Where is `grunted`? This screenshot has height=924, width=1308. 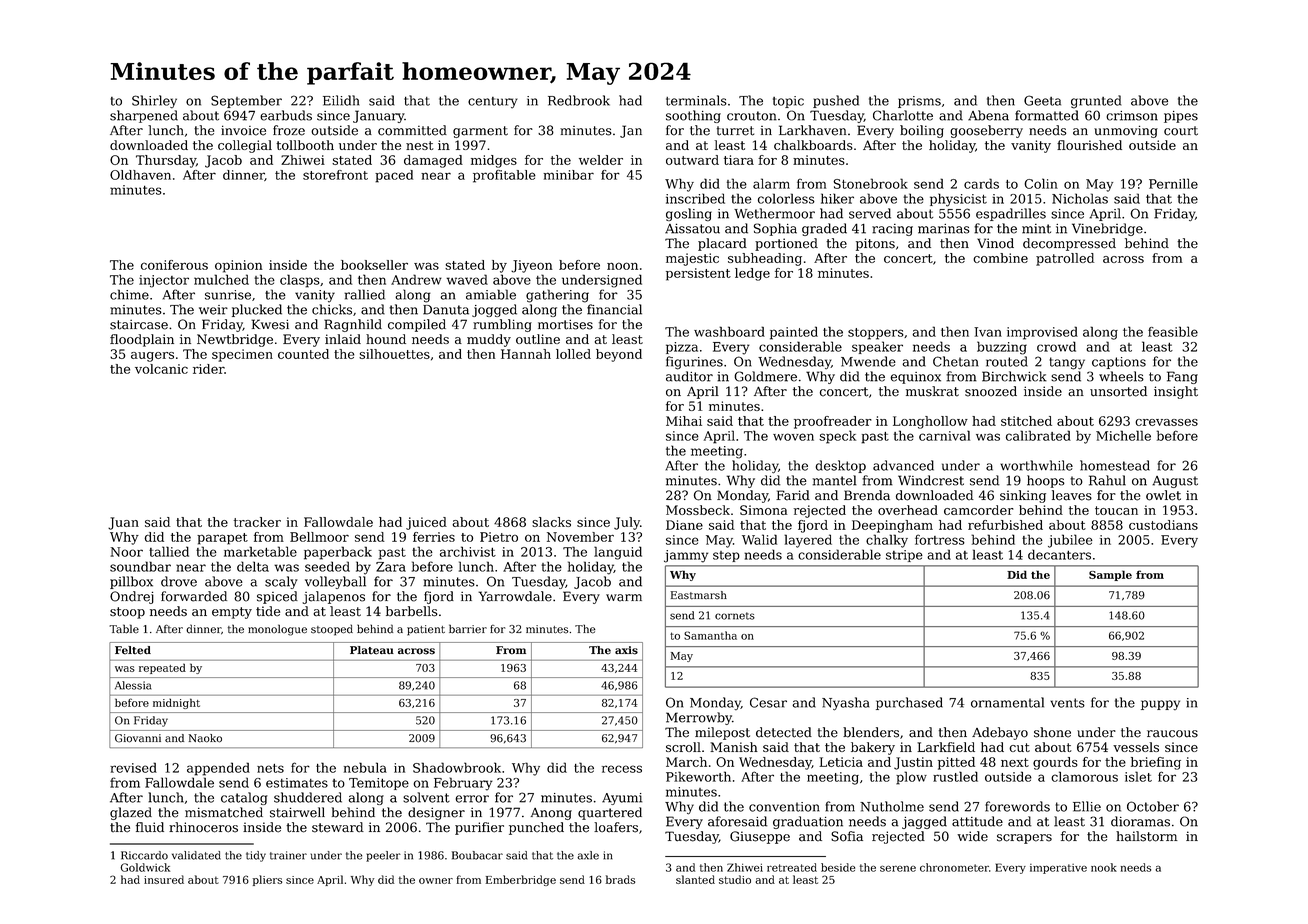 grunted is located at coordinates (1096, 102).
